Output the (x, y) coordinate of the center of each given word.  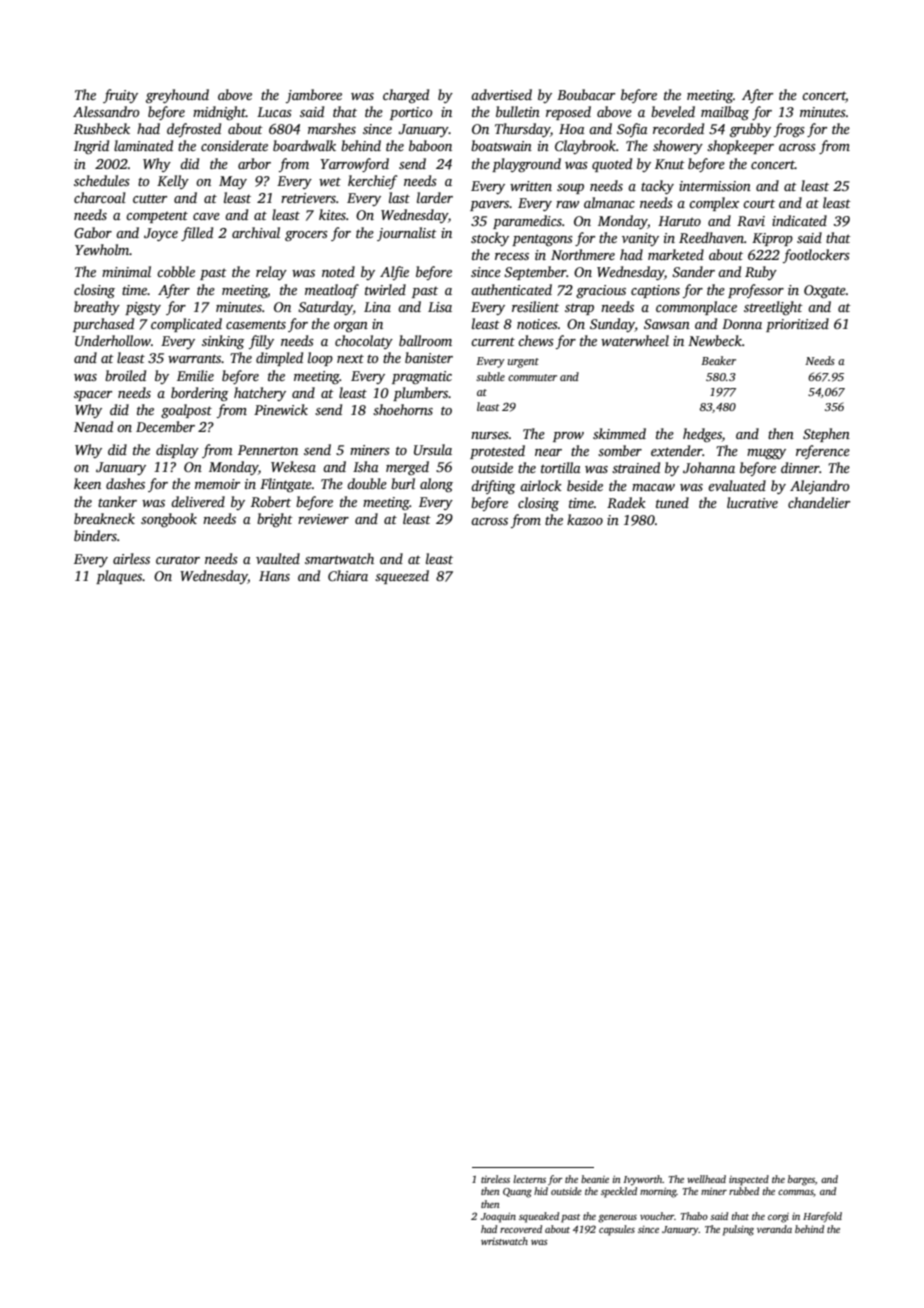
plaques (119, 577)
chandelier (819, 502)
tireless (495, 1179)
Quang (517, 1193)
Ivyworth (642, 1180)
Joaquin (498, 1217)
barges (801, 1180)
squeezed (402, 577)
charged (406, 96)
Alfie (394, 273)
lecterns (529, 1179)
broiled (125, 375)
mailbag (725, 113)
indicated (799, 220)
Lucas (274, 112)
